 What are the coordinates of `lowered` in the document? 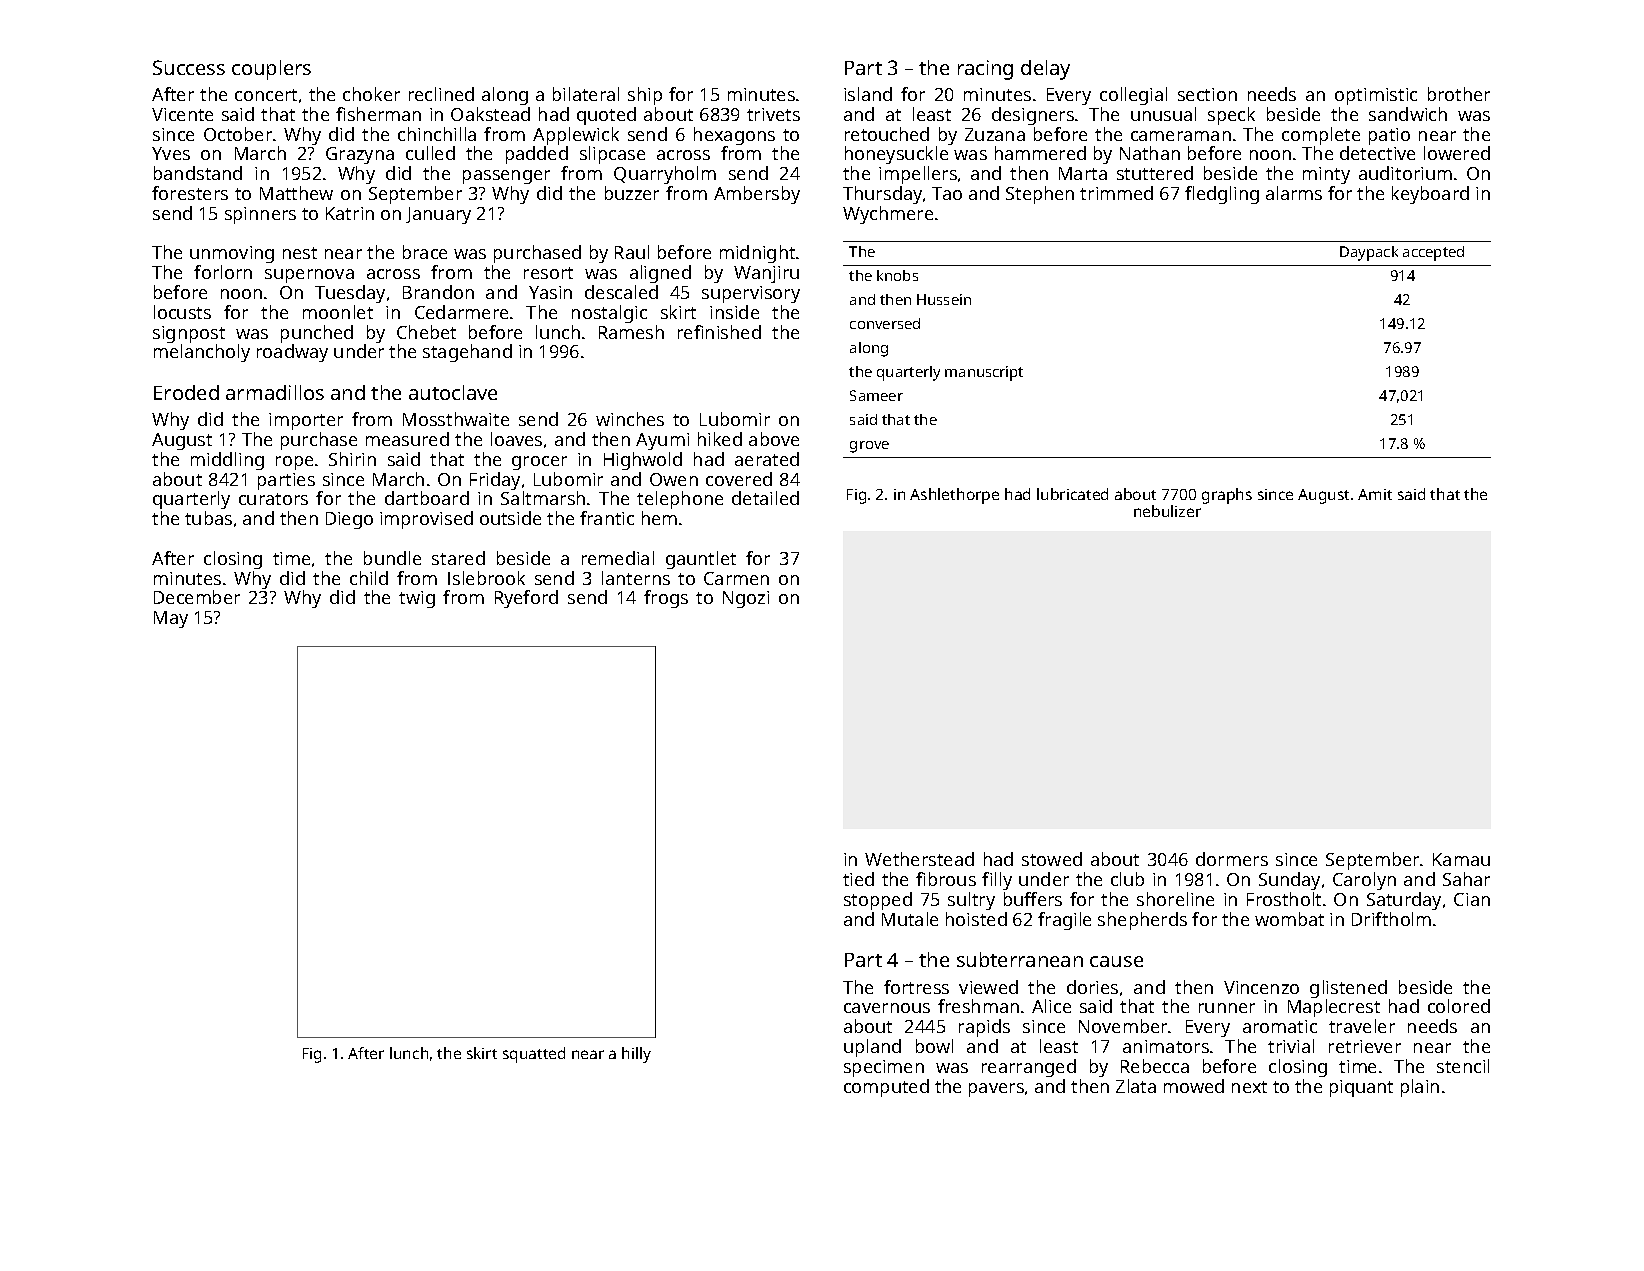 It's located at (1457, 153).
